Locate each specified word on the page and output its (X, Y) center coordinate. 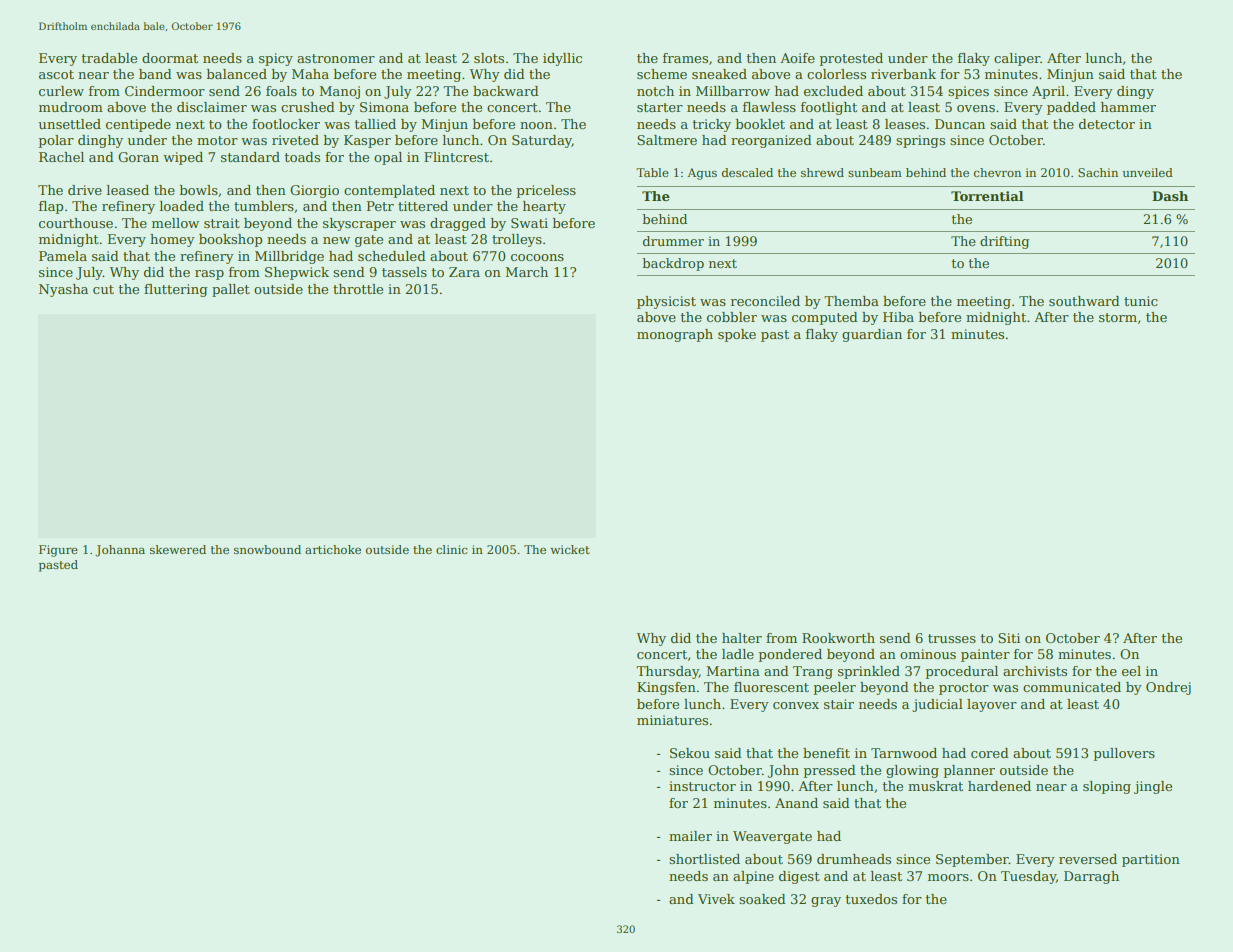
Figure (58, 551)
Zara (464, 272)
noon (536, 125)
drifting (1004, 242)
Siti (1009, 638)
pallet (231, 290)
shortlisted (704, 859)
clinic (451, 549)
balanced (236, 74)
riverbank (903, 74)
